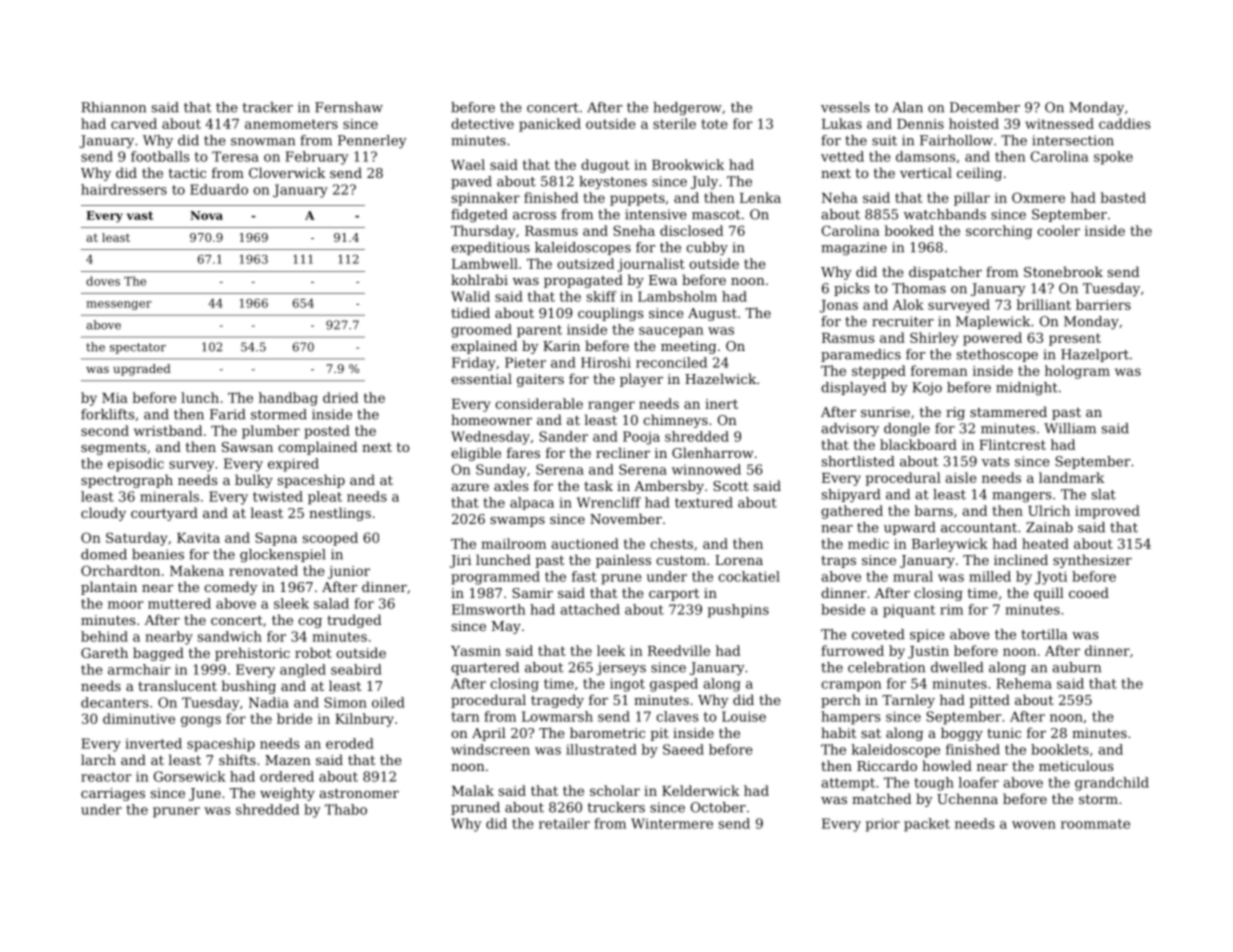  What do you see at coordinates (219, 189) in the screenshot?
I see `Eduardo` at bounding box center [219, 189].
